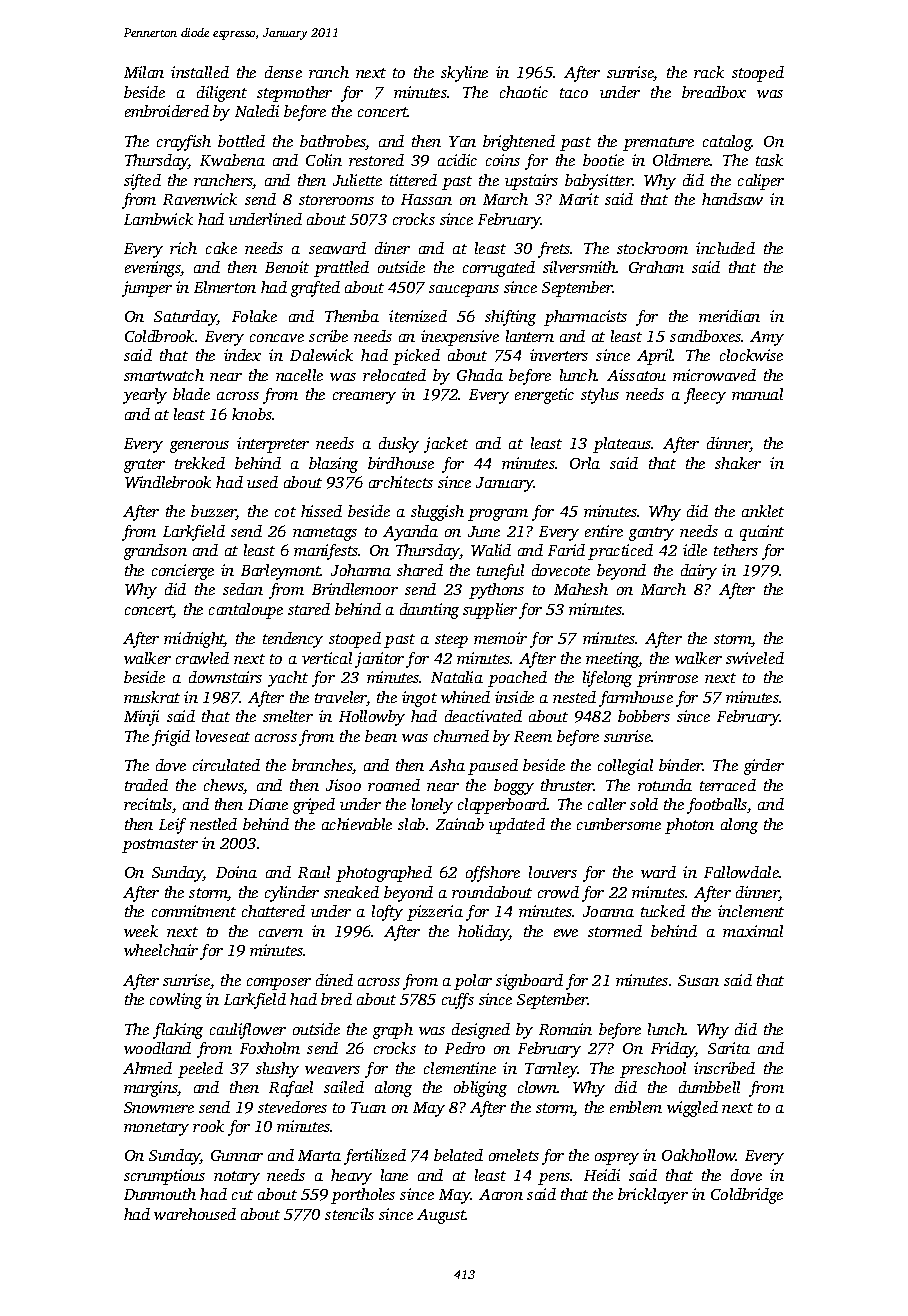 The width and height of the screenshot is (908, 1316). I want to click on breadbox, so click(714, 92).
